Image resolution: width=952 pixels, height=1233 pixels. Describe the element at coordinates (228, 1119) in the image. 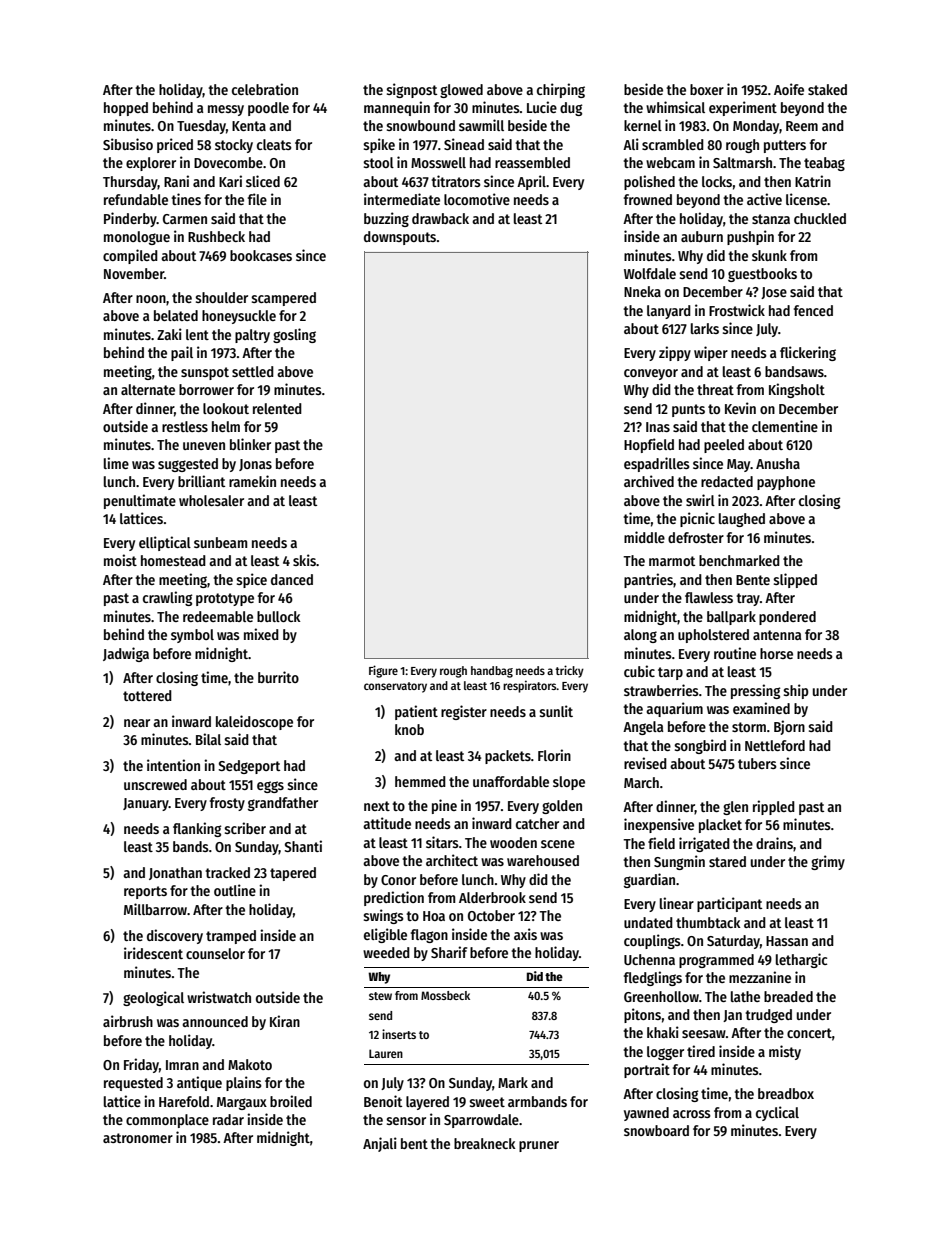

I see `radar` at that location.
